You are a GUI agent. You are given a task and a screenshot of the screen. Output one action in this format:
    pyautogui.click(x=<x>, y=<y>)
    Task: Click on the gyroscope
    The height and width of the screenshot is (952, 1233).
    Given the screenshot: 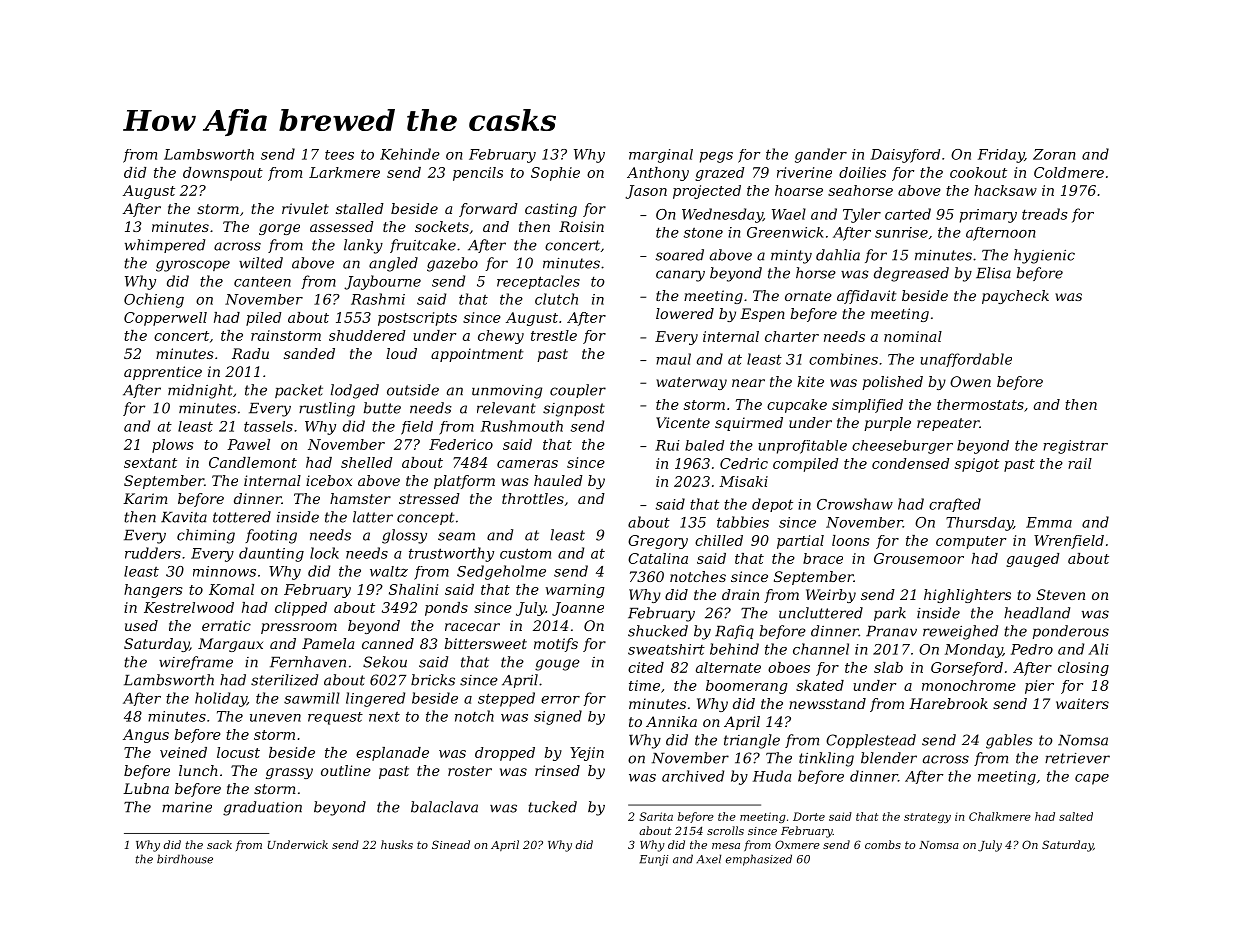 What is the action you would take?
    pyautogui.click(x=193, y=266)
